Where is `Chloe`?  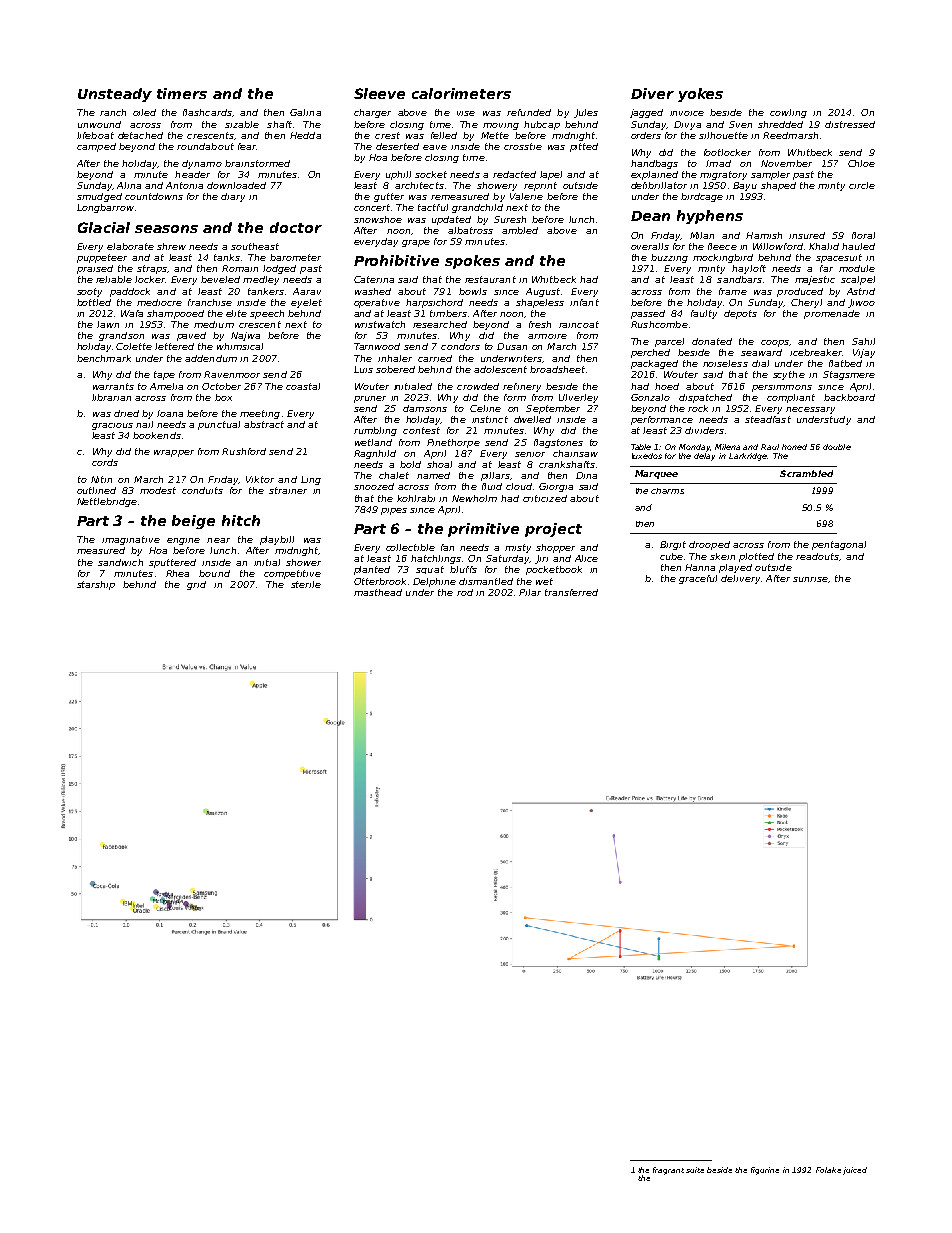
Chloe is located at coordinates (861, 163).
